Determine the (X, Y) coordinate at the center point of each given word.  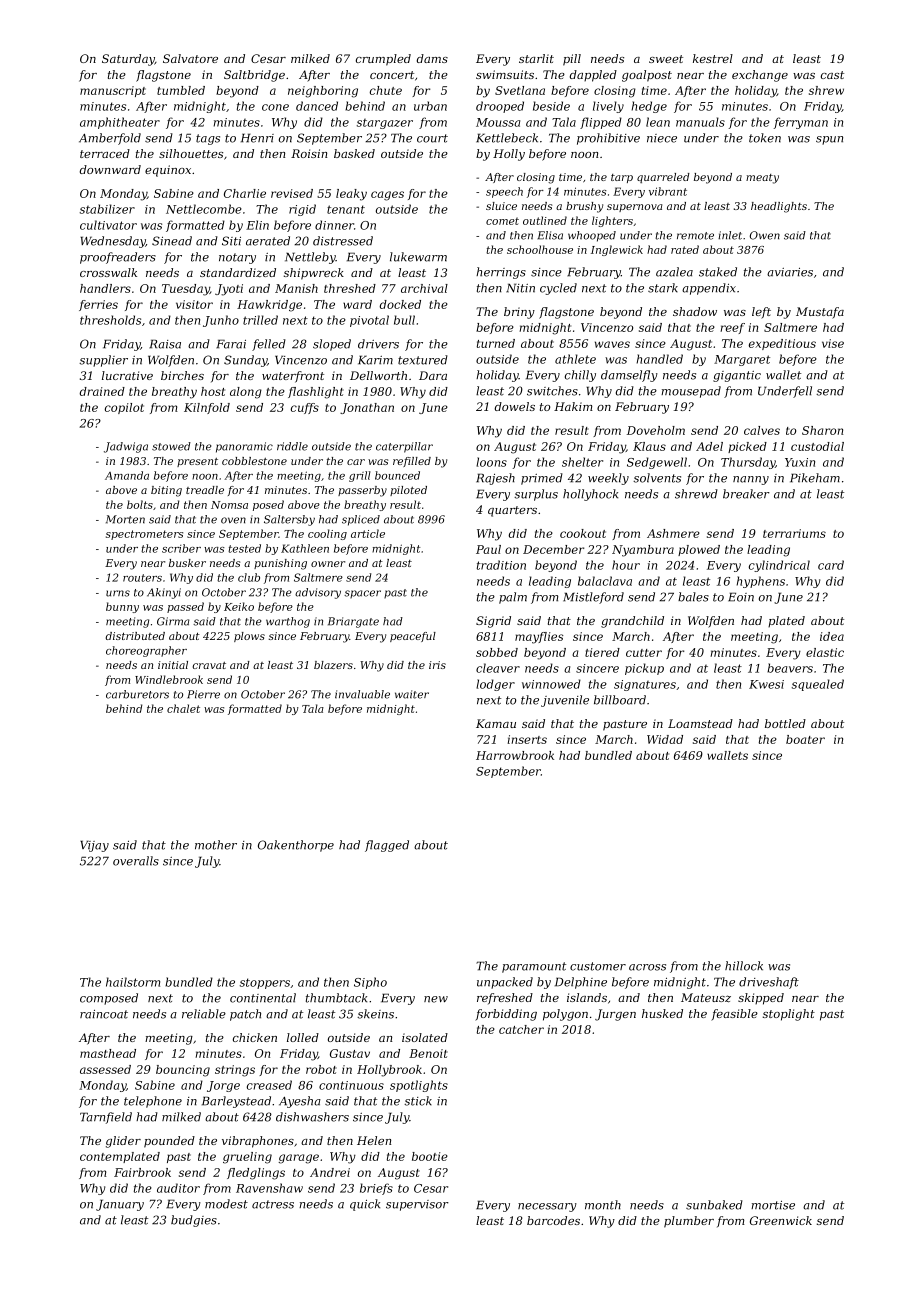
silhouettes (191, 153)
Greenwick (781, 1220)
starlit (536, 58)
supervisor (417, 1205)
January (120, 1205)
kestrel (713, 58)
